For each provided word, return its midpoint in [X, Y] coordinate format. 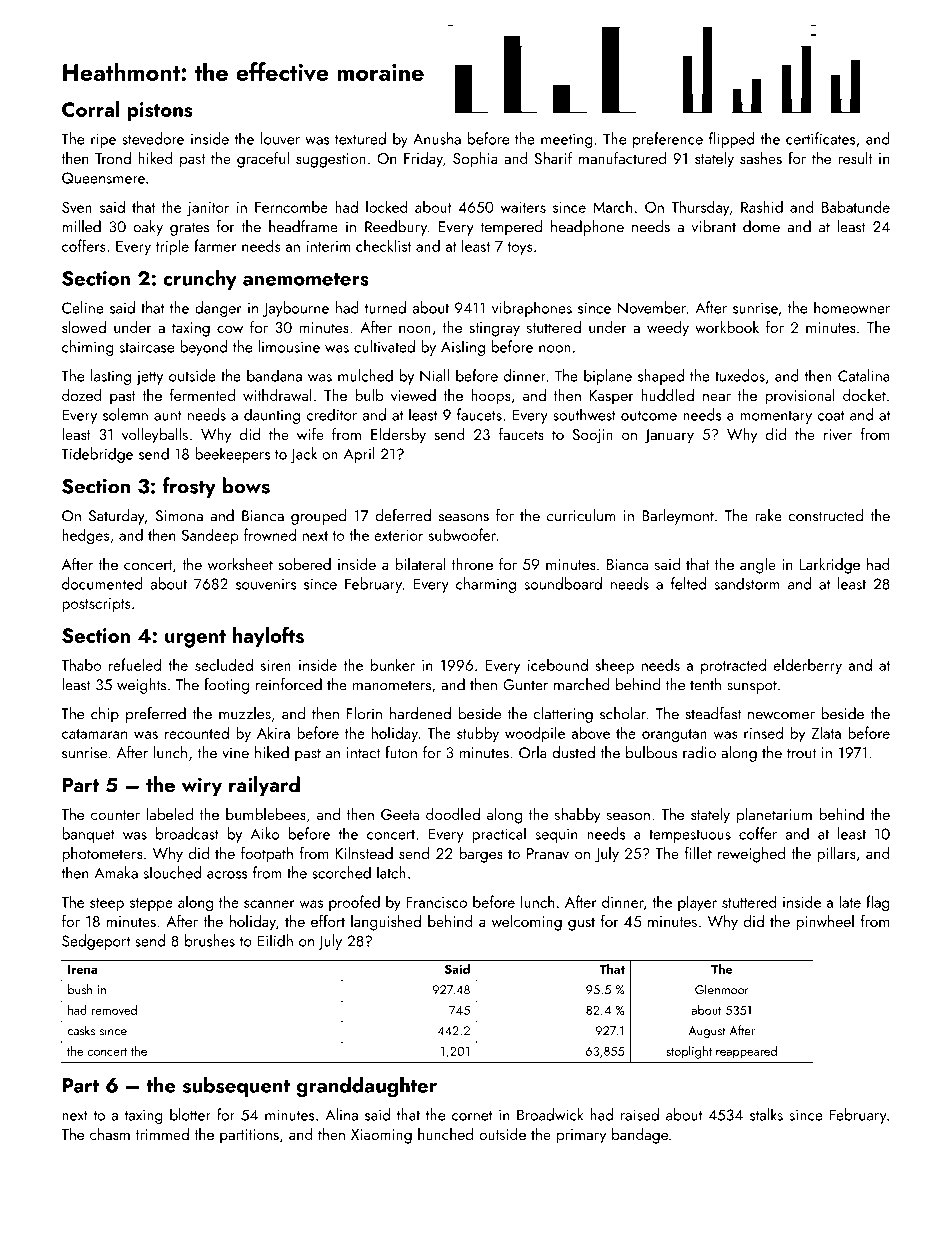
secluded [224, 664]
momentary [776, 417]
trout [801, 753]
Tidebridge [97, 455]
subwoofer [462, 534]
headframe [303, 226]
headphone [587, 228]
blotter [190, 1114]
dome [761, 226]
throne [472, 564]
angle [758, 566]
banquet [88, 835]
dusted [573, 752]
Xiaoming [381, 1136]
